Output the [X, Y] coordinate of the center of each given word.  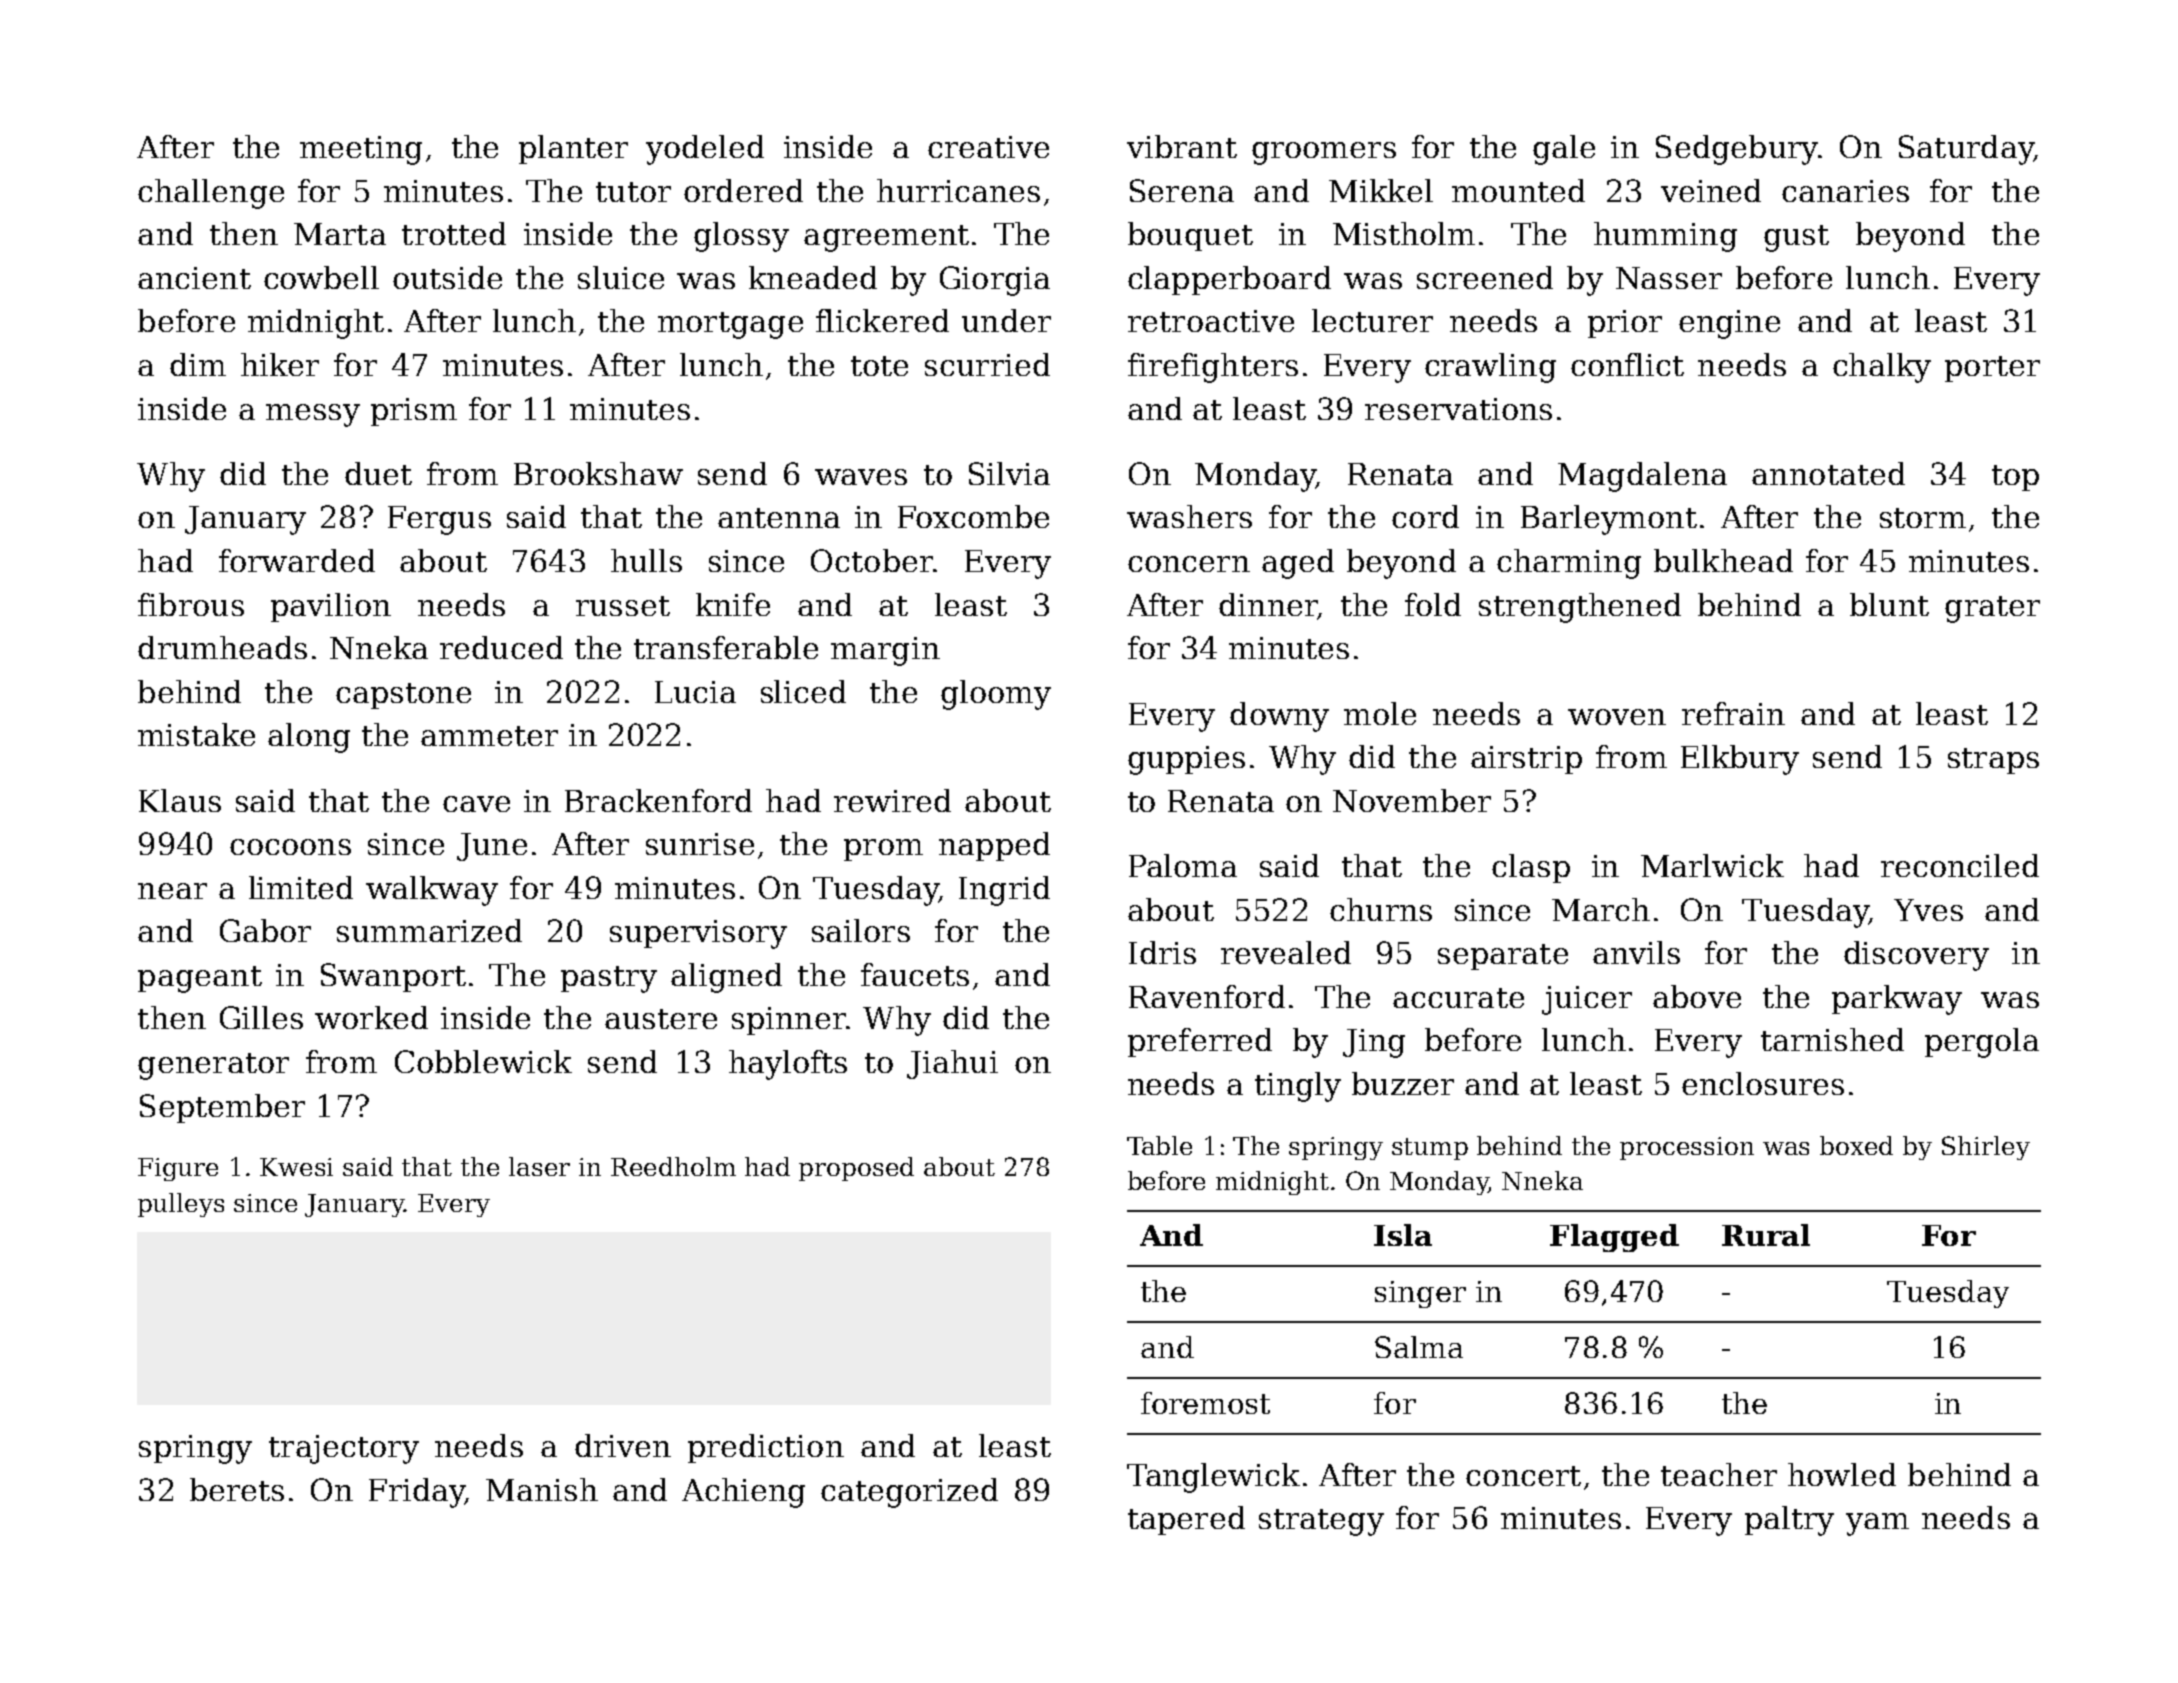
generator [213, 1066]
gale [1564, 150]
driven [623, 1445]
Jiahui [952, 1064]
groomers [1324, 153]
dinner [1268, 606]
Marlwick [1712, 865]
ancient [194, 278]
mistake [196, 734]
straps [1993, 761]
